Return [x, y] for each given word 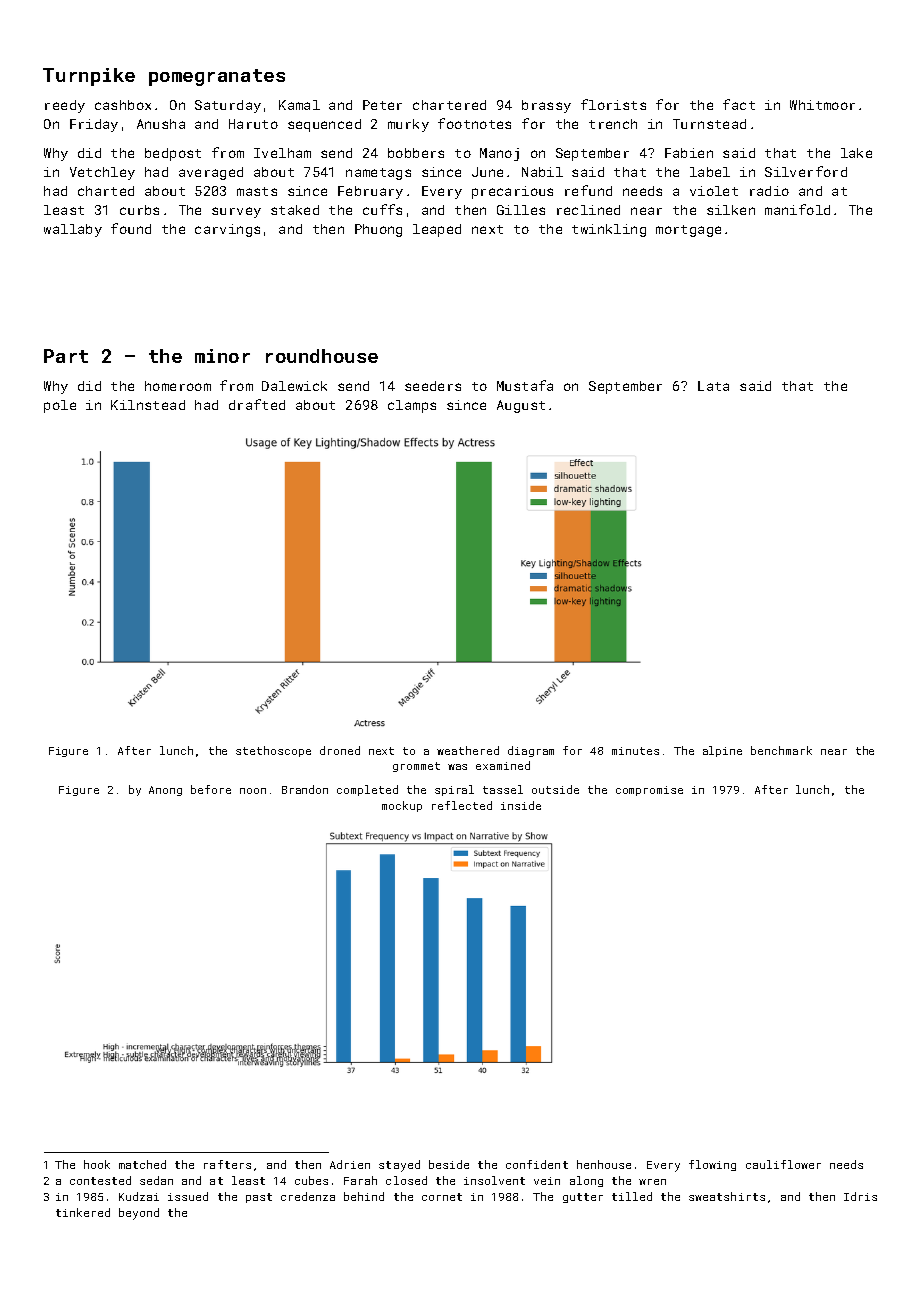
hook [97, 1164]
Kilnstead [148, 405]
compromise [649, 791]
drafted [257, 404]
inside [521, 805]
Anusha [161, 124]
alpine [722, 751]
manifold [797, 209]
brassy [546, 106]
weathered [468, 750]
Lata [713, 386]
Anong [165, 791]
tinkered [83, 1212]
